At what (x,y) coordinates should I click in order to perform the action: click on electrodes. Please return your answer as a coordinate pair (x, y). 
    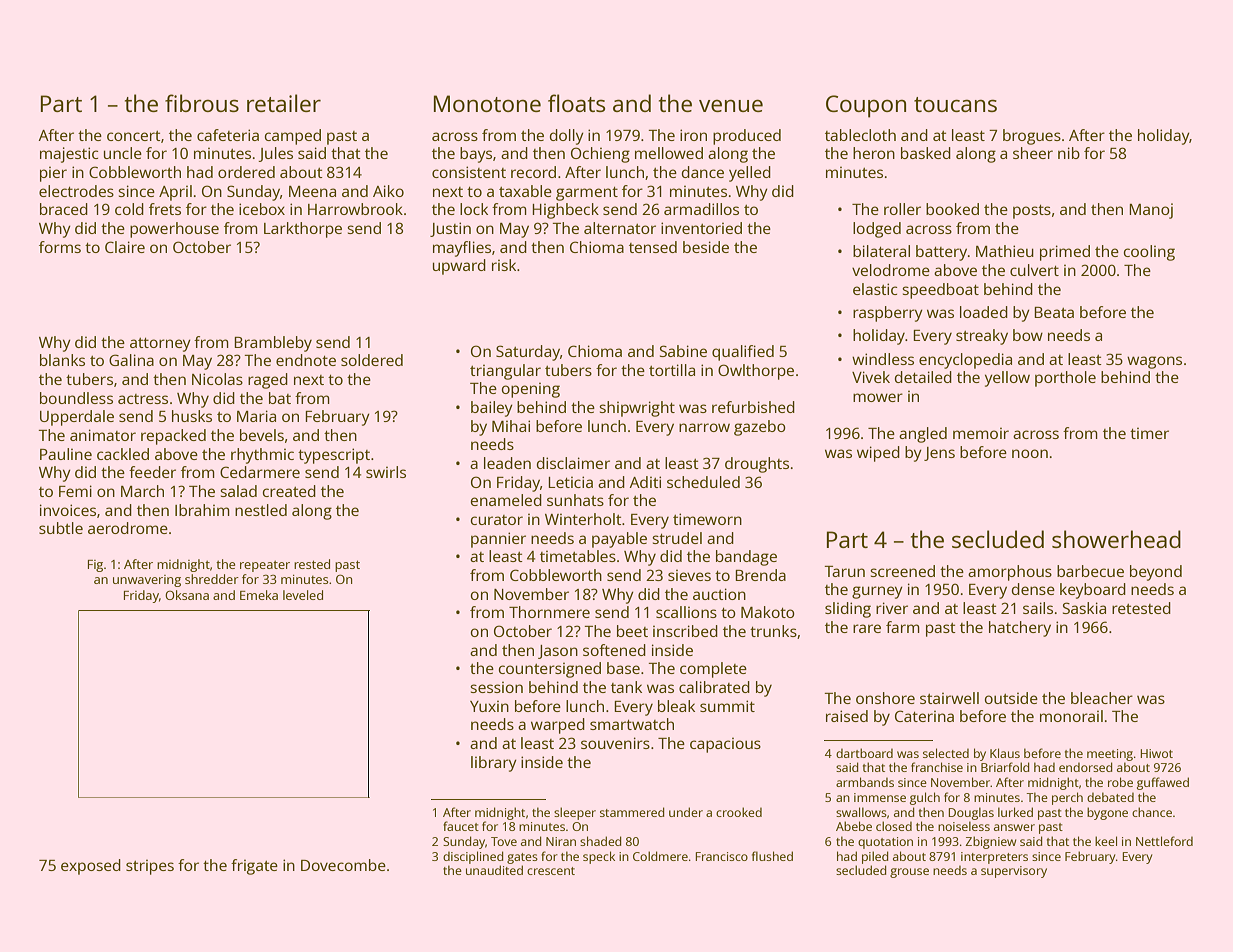
    Looking at the image, I should click on (76, 191).
